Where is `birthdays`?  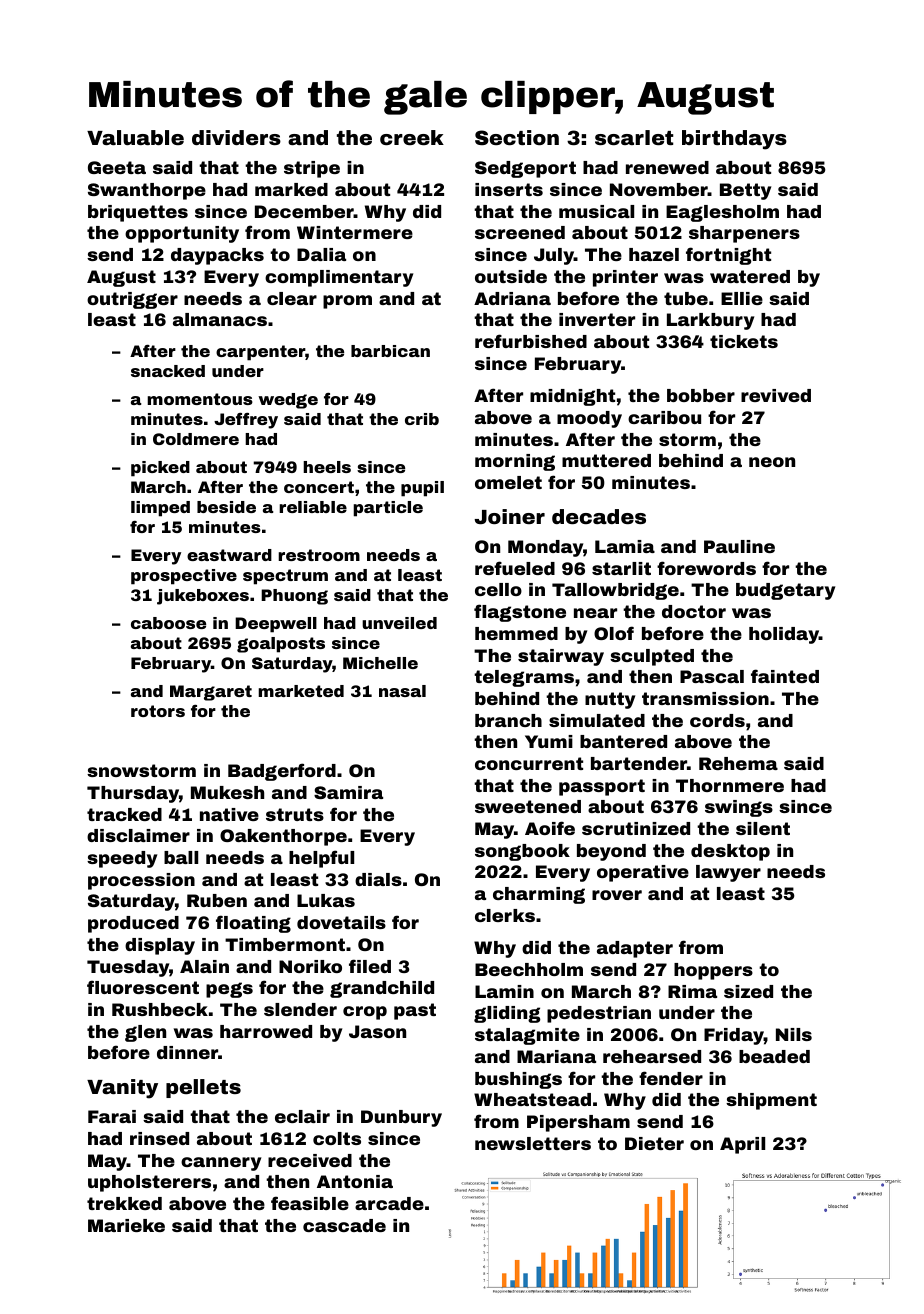
birthdays is located at coordinates (734, 140).
